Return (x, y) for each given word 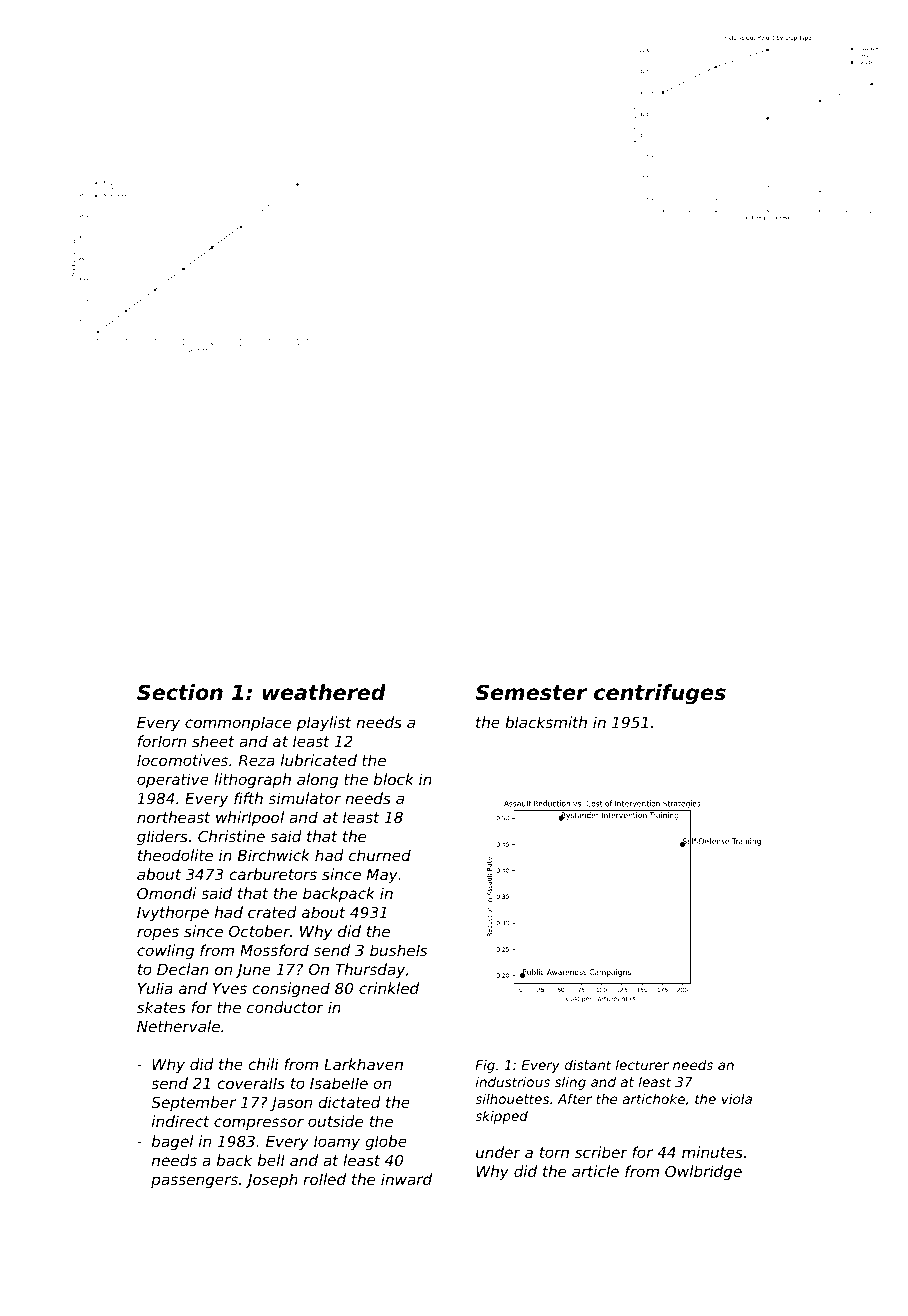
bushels (398, 950)
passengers (194, 1182)
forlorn (162, 741)
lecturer (642, 1064)
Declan (183, 969)
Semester (531, 692)
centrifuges (660, 694)
